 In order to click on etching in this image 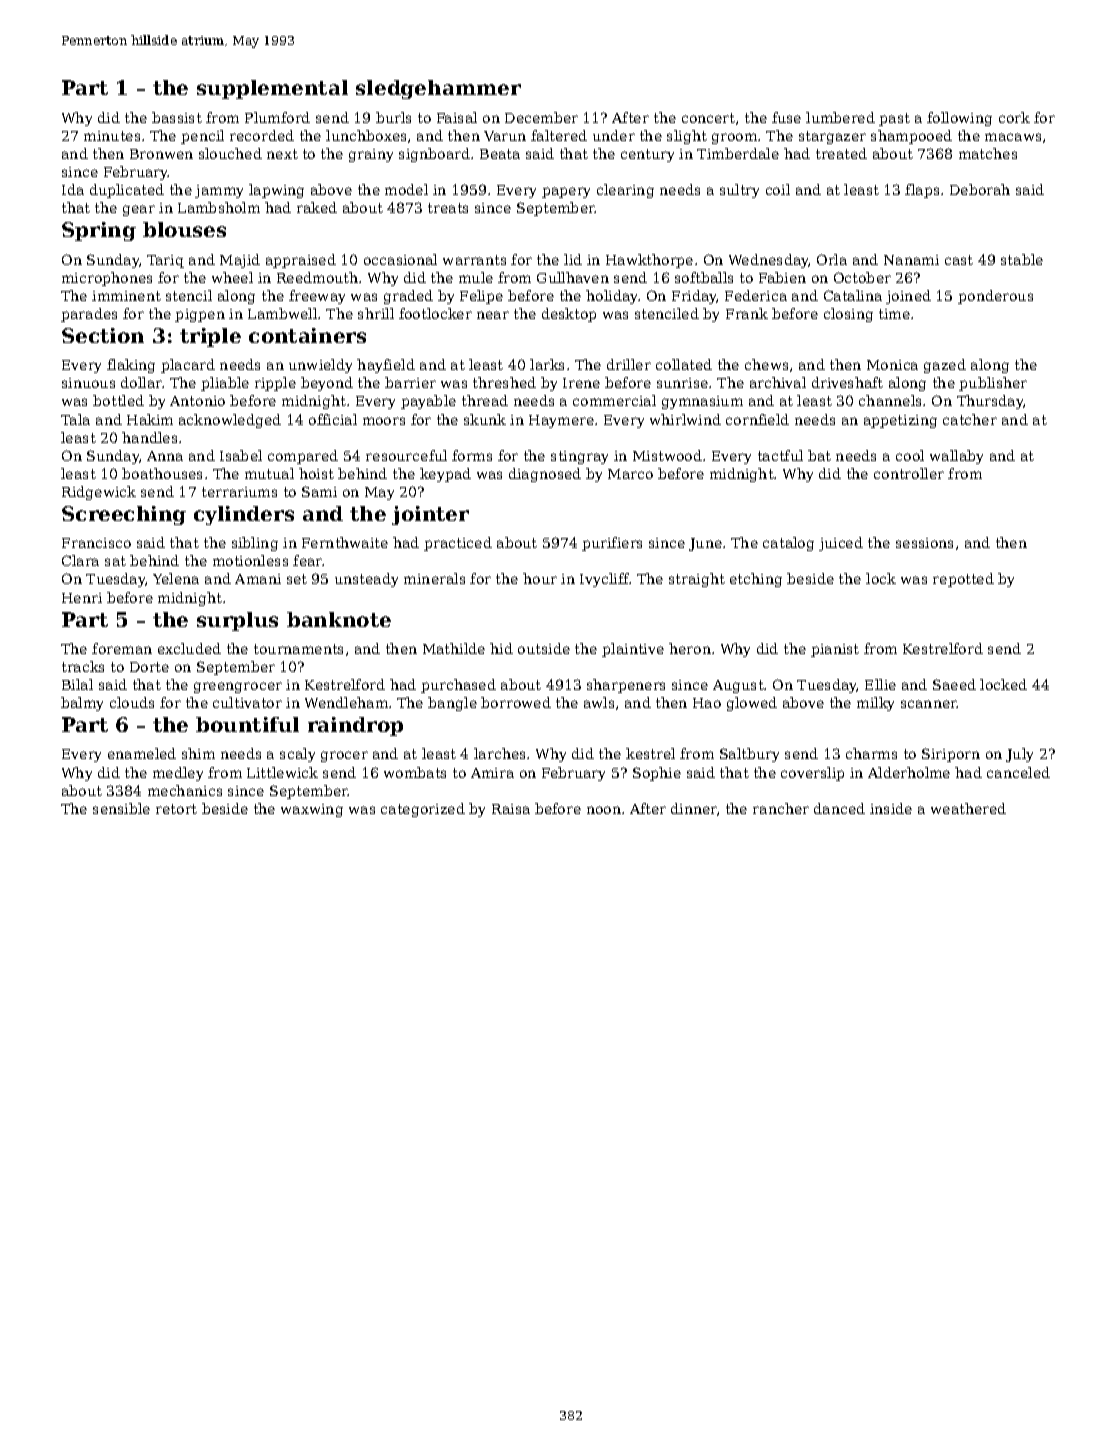, I will do `click(756, 580)`.
